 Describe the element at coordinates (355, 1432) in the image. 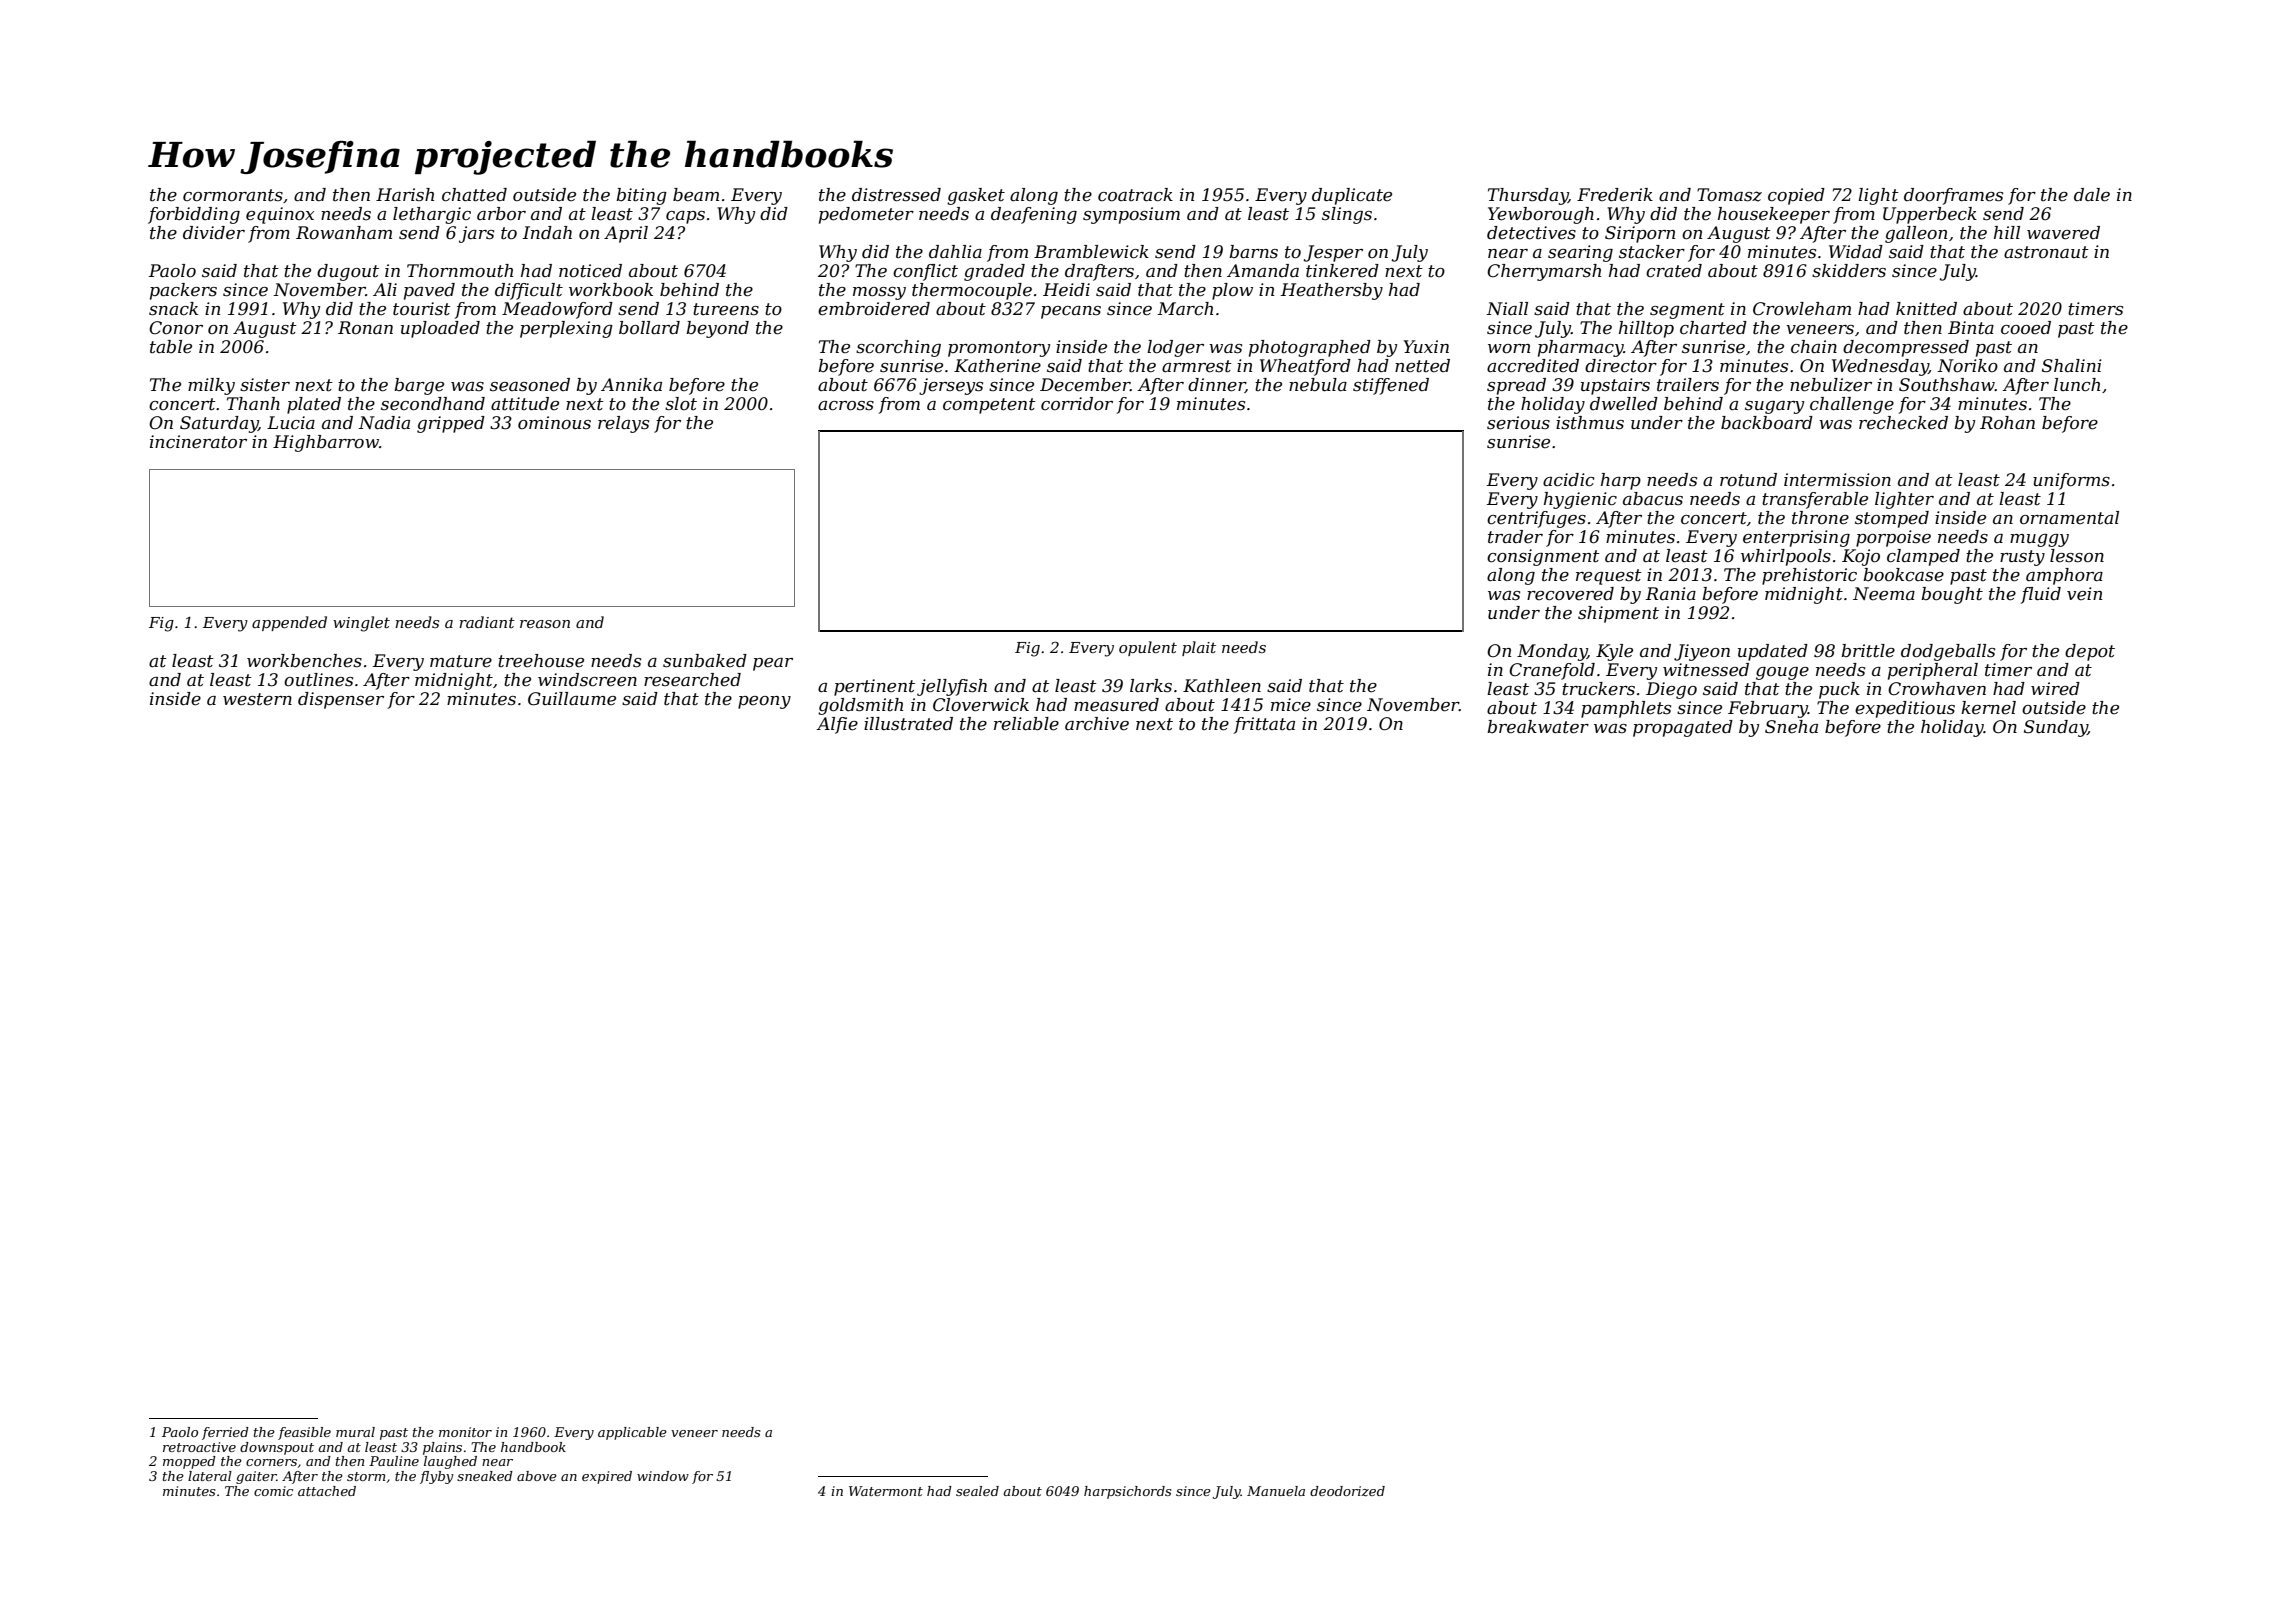

I see `mural` at that location.
